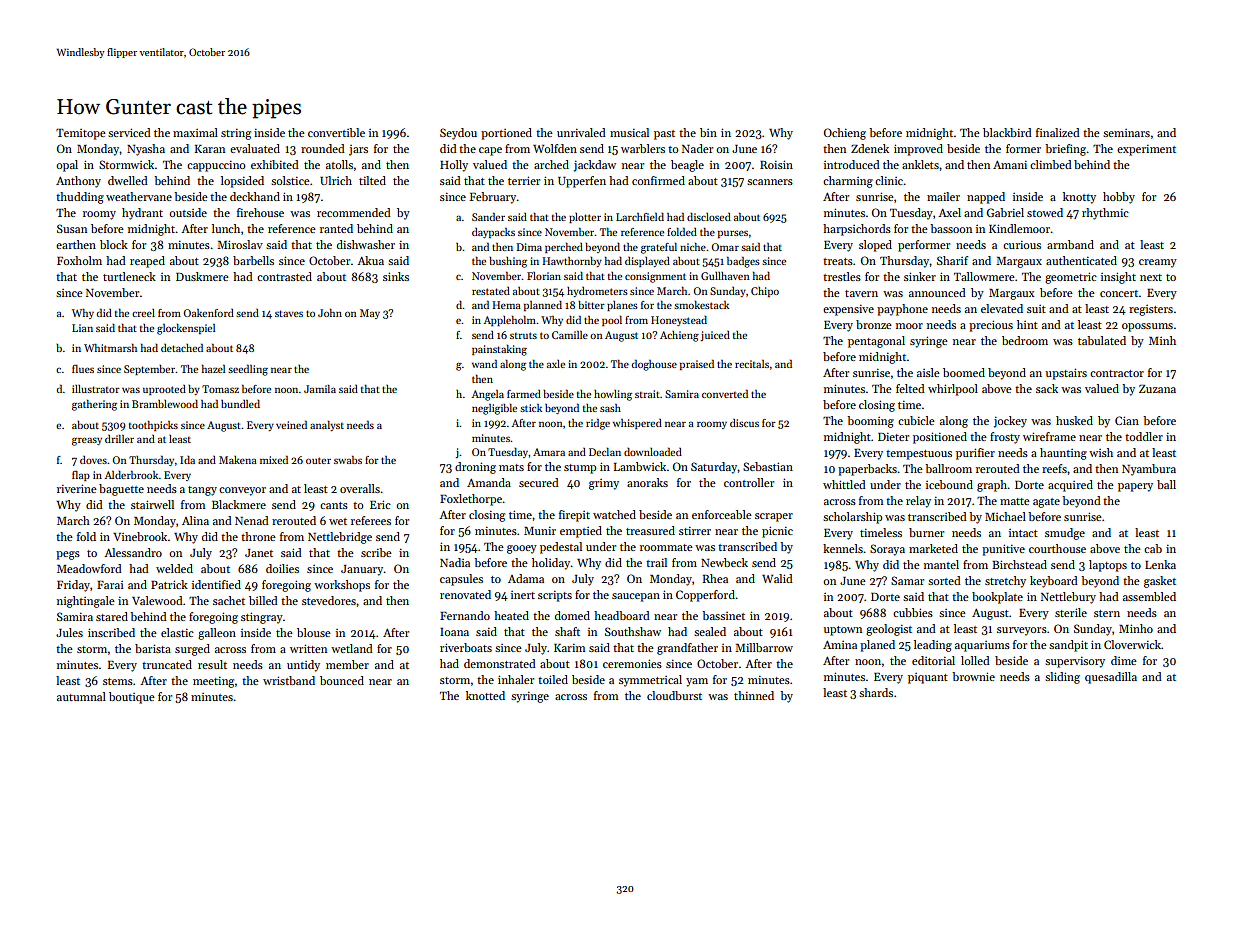  Describe the element at coordinates (119, 439) in the screenshot. I see `driller` at that location.
